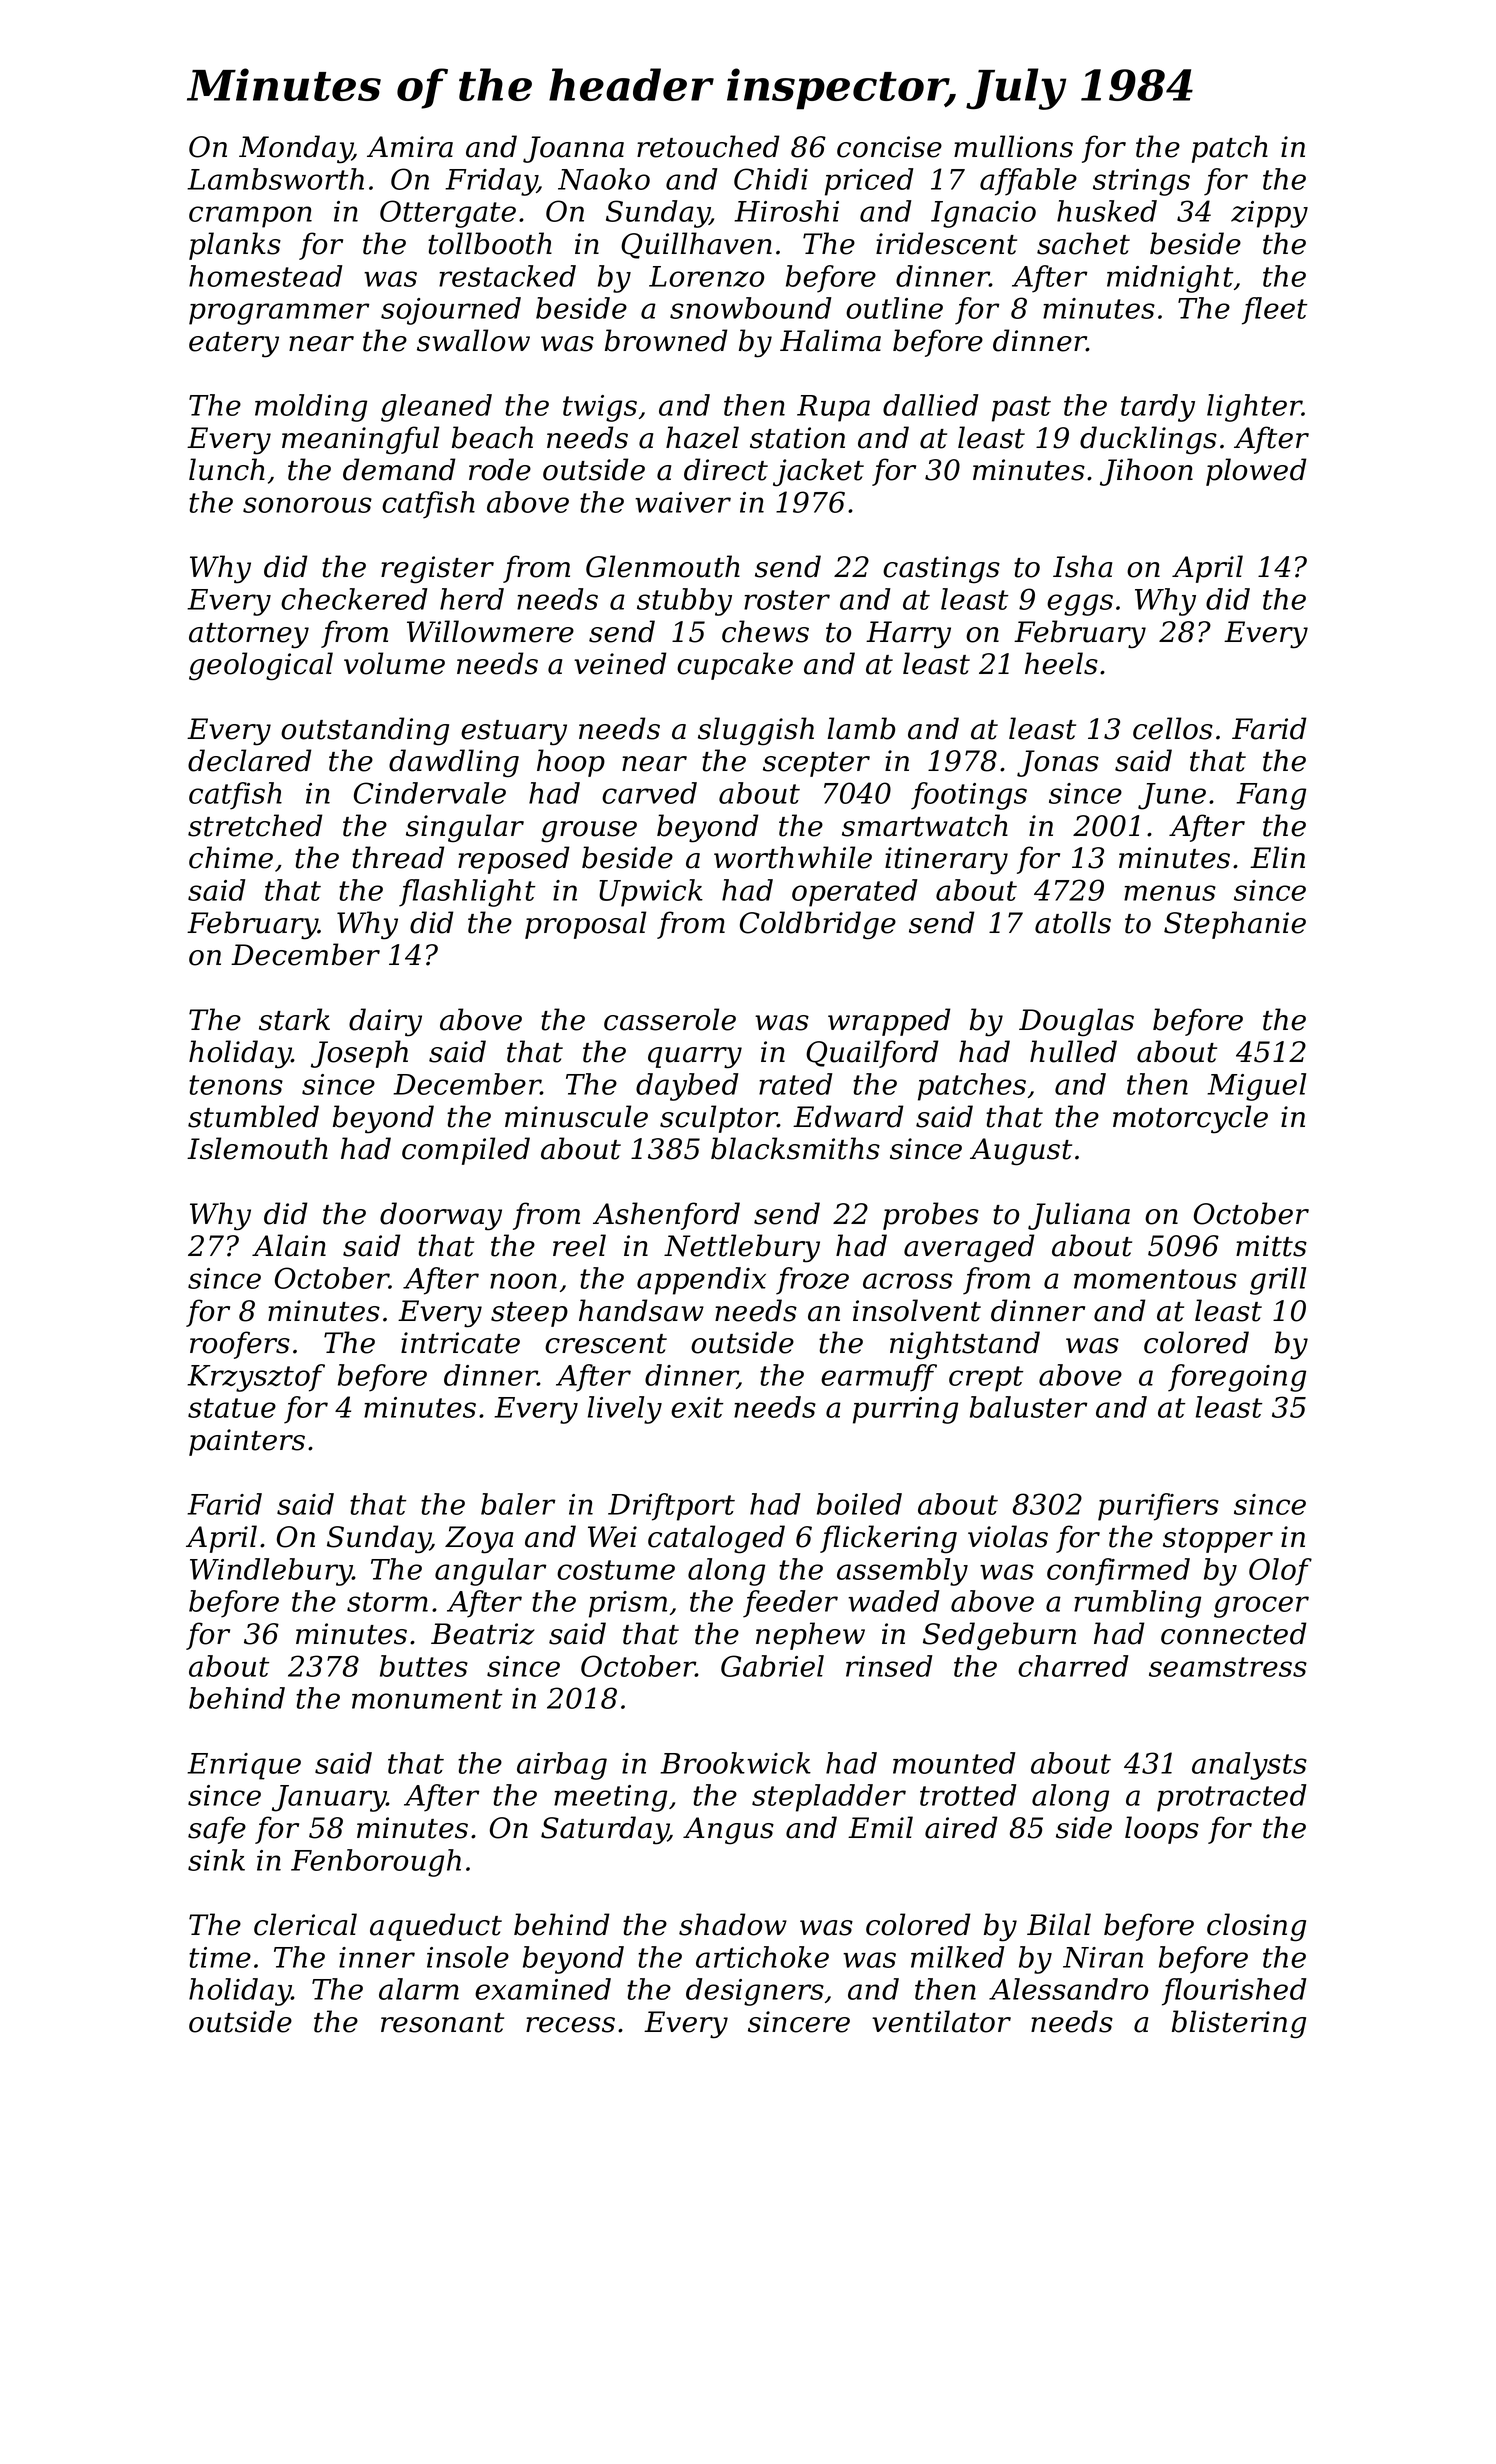 This image has height=2464, width=1496. I want to click on flashlight, so click(467, 893).
